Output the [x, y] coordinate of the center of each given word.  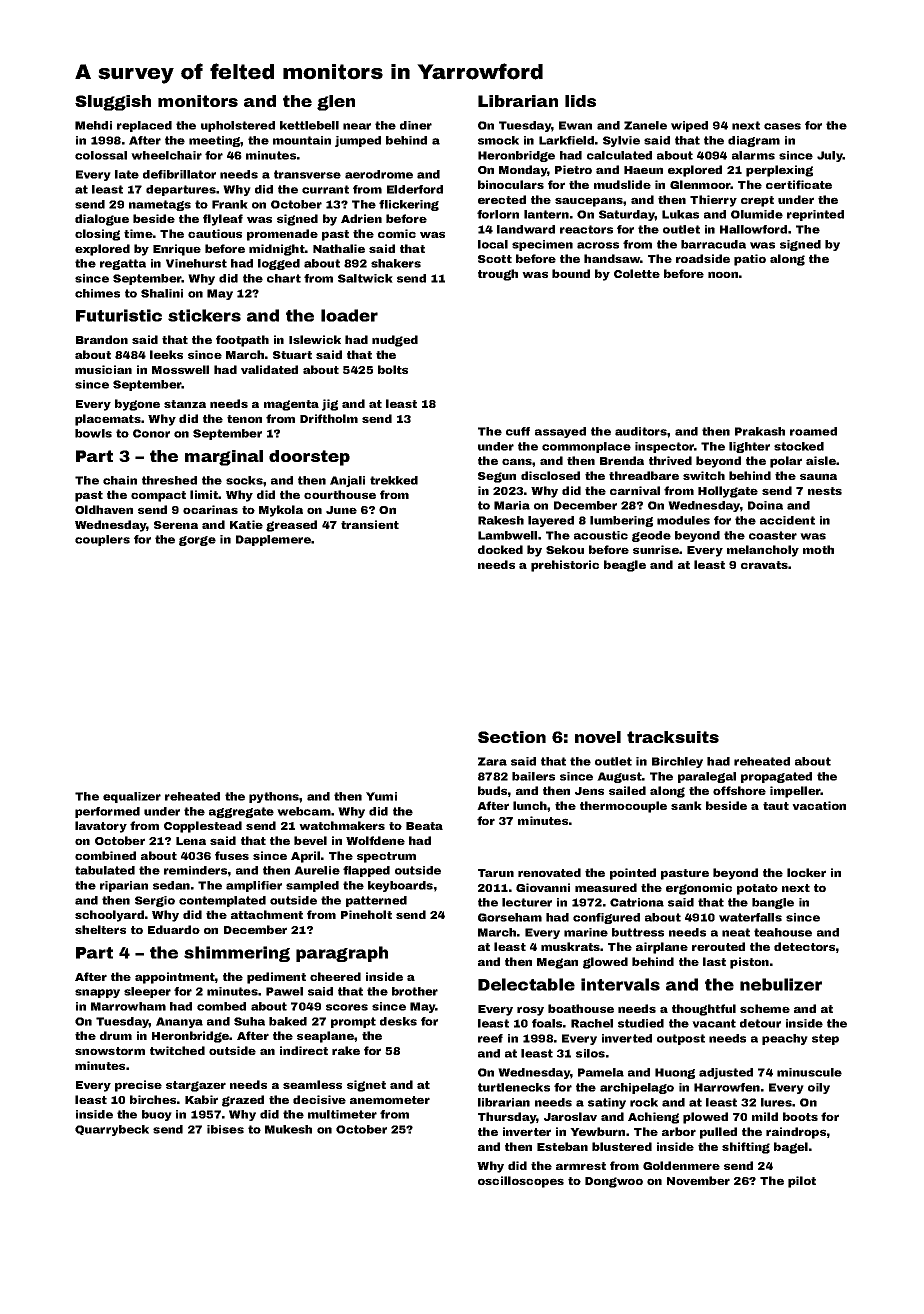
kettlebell [309, 125]
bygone [137, 405]
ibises [225, 1129]
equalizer [132, 797]
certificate [799, 184]
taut [776, 806]
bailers [533, 776]
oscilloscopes [521, 1182]
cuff [518, 431]
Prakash [760, 431]
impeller [795, 792]
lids [580, 101]
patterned [376, 901]
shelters [100, 929]
